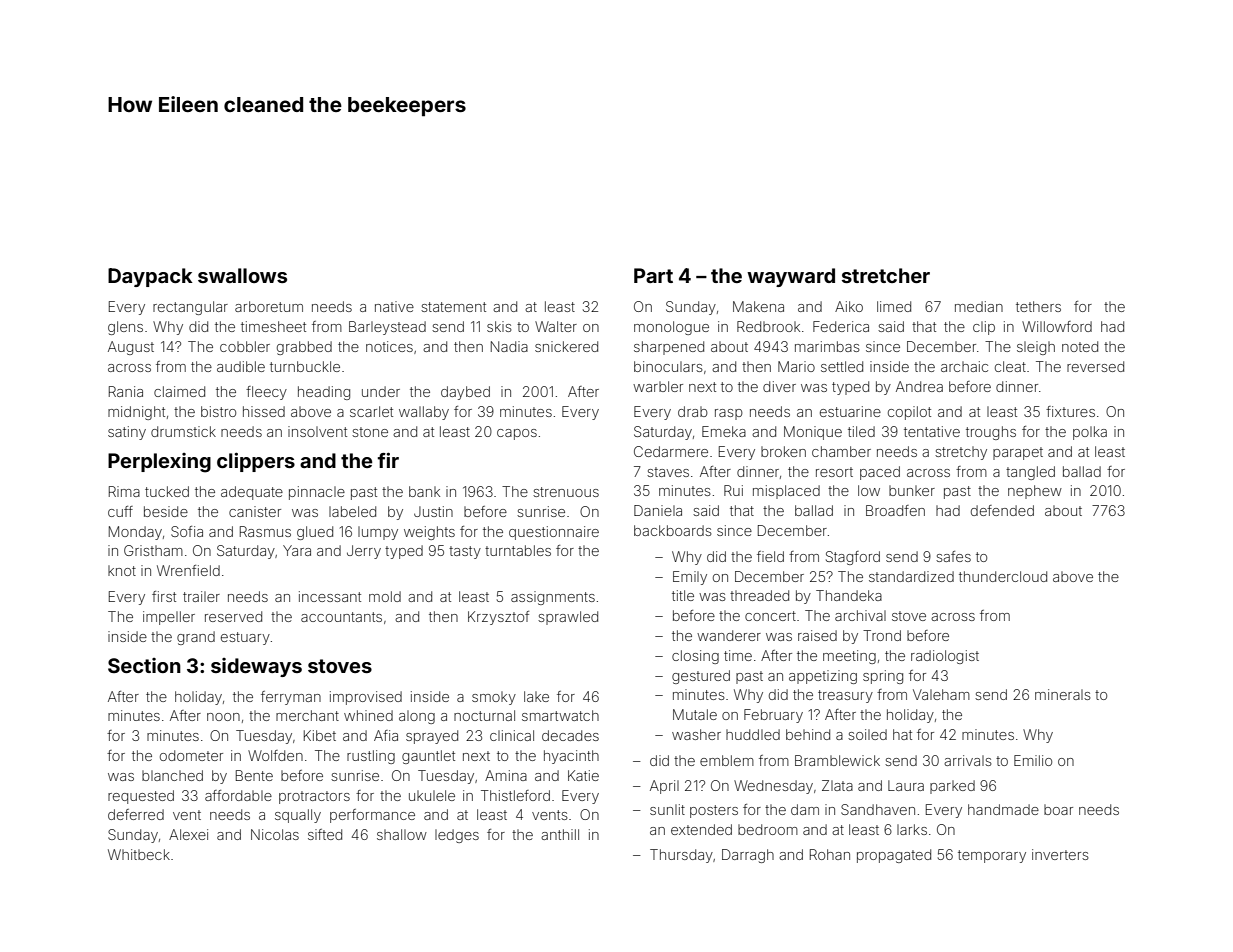 This image has height=952, width=1233. I want to click on sideways, so click(256, 667).
